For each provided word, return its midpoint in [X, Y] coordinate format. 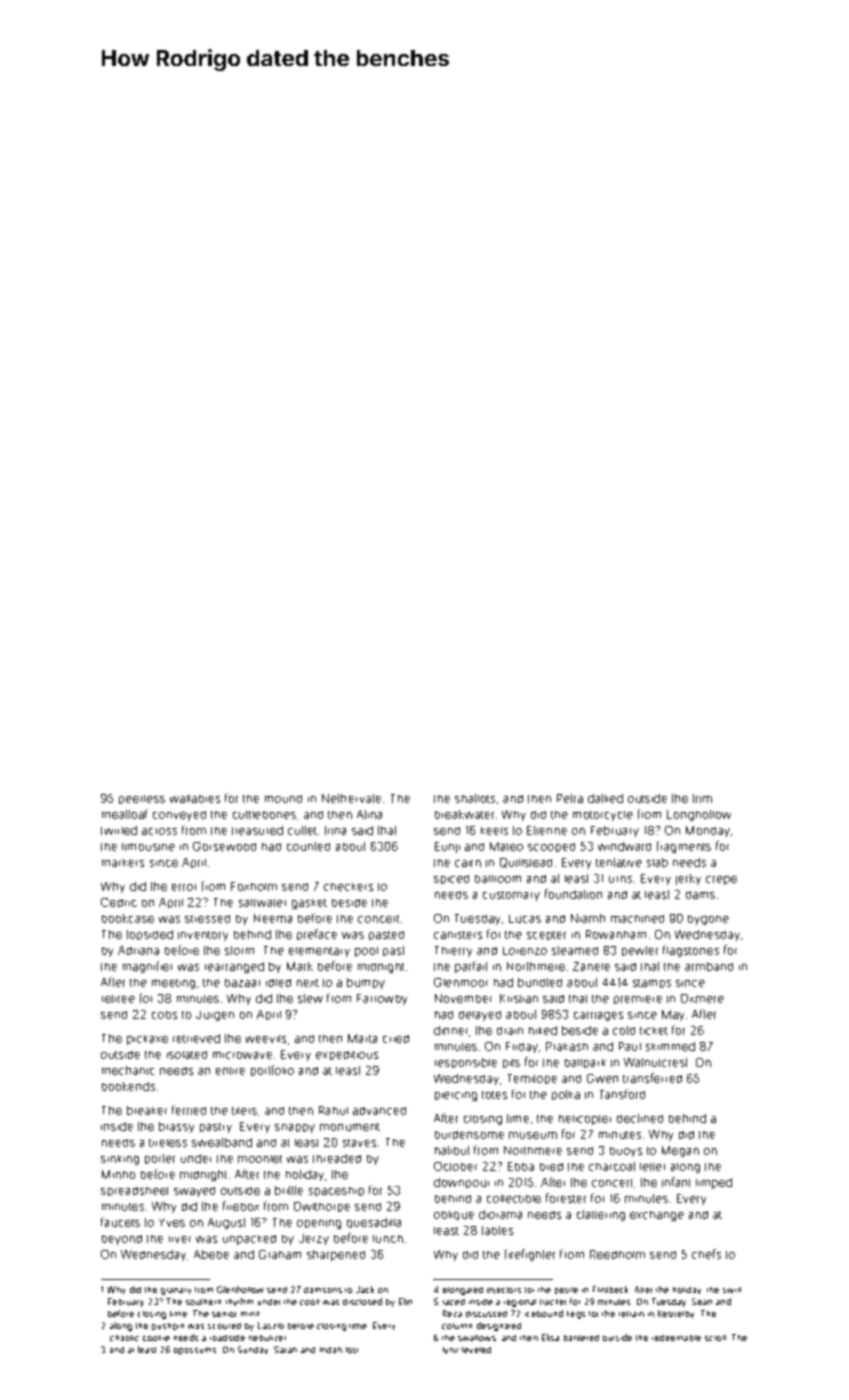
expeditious [347, 1055]
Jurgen [215, 1016]
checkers [348, 887]
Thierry [453, 951]
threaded [337, 1158]
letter [652, 1167]
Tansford [622, 1094]
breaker [147, 1110]
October [455, 1166]
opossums [195, 1351]
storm [239, 950]
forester [566, 1198]
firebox [241, 1206]
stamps [652, 983]
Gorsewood [224, 846]
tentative [619, 862]
